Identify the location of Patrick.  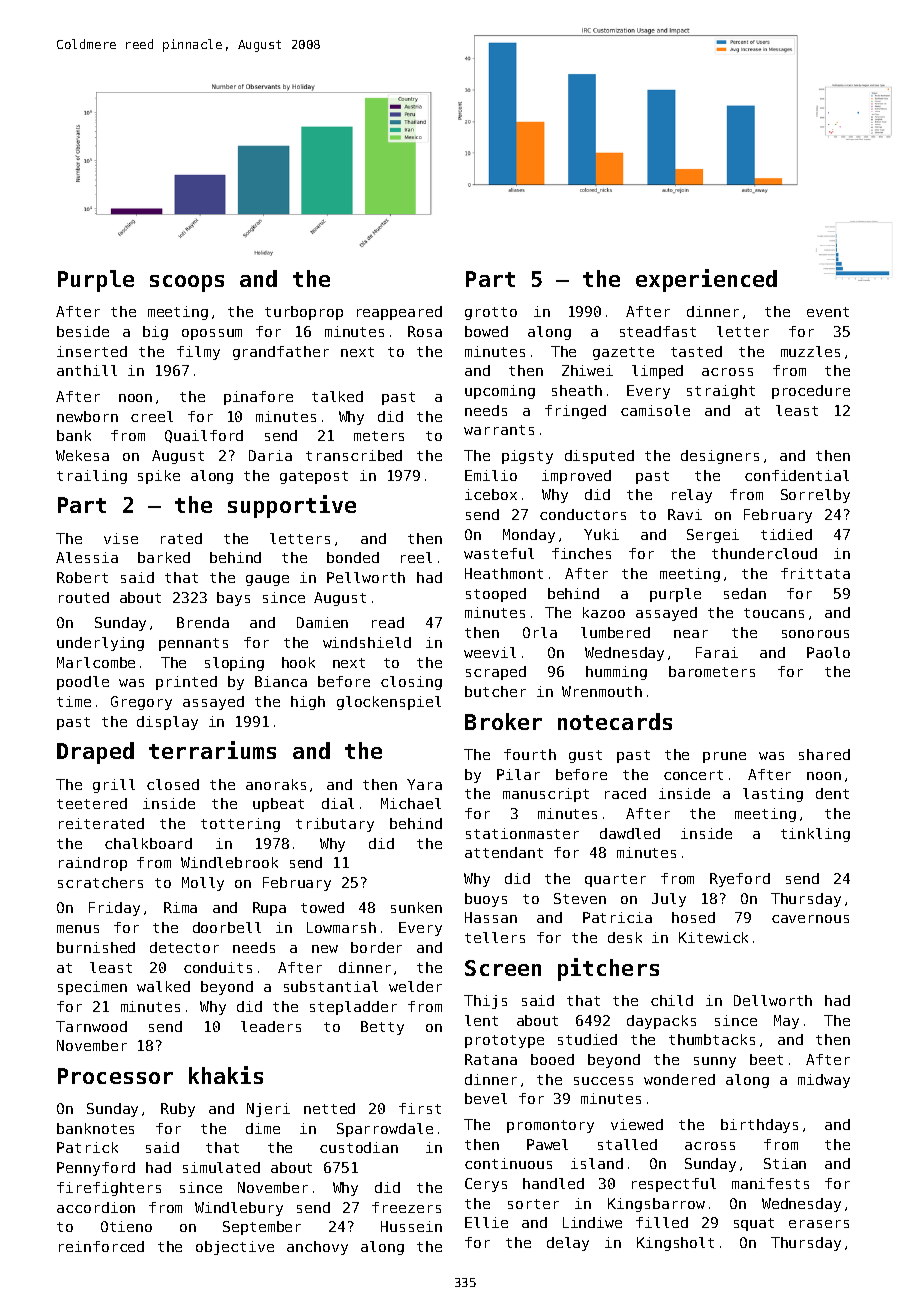
(87, 1147).
